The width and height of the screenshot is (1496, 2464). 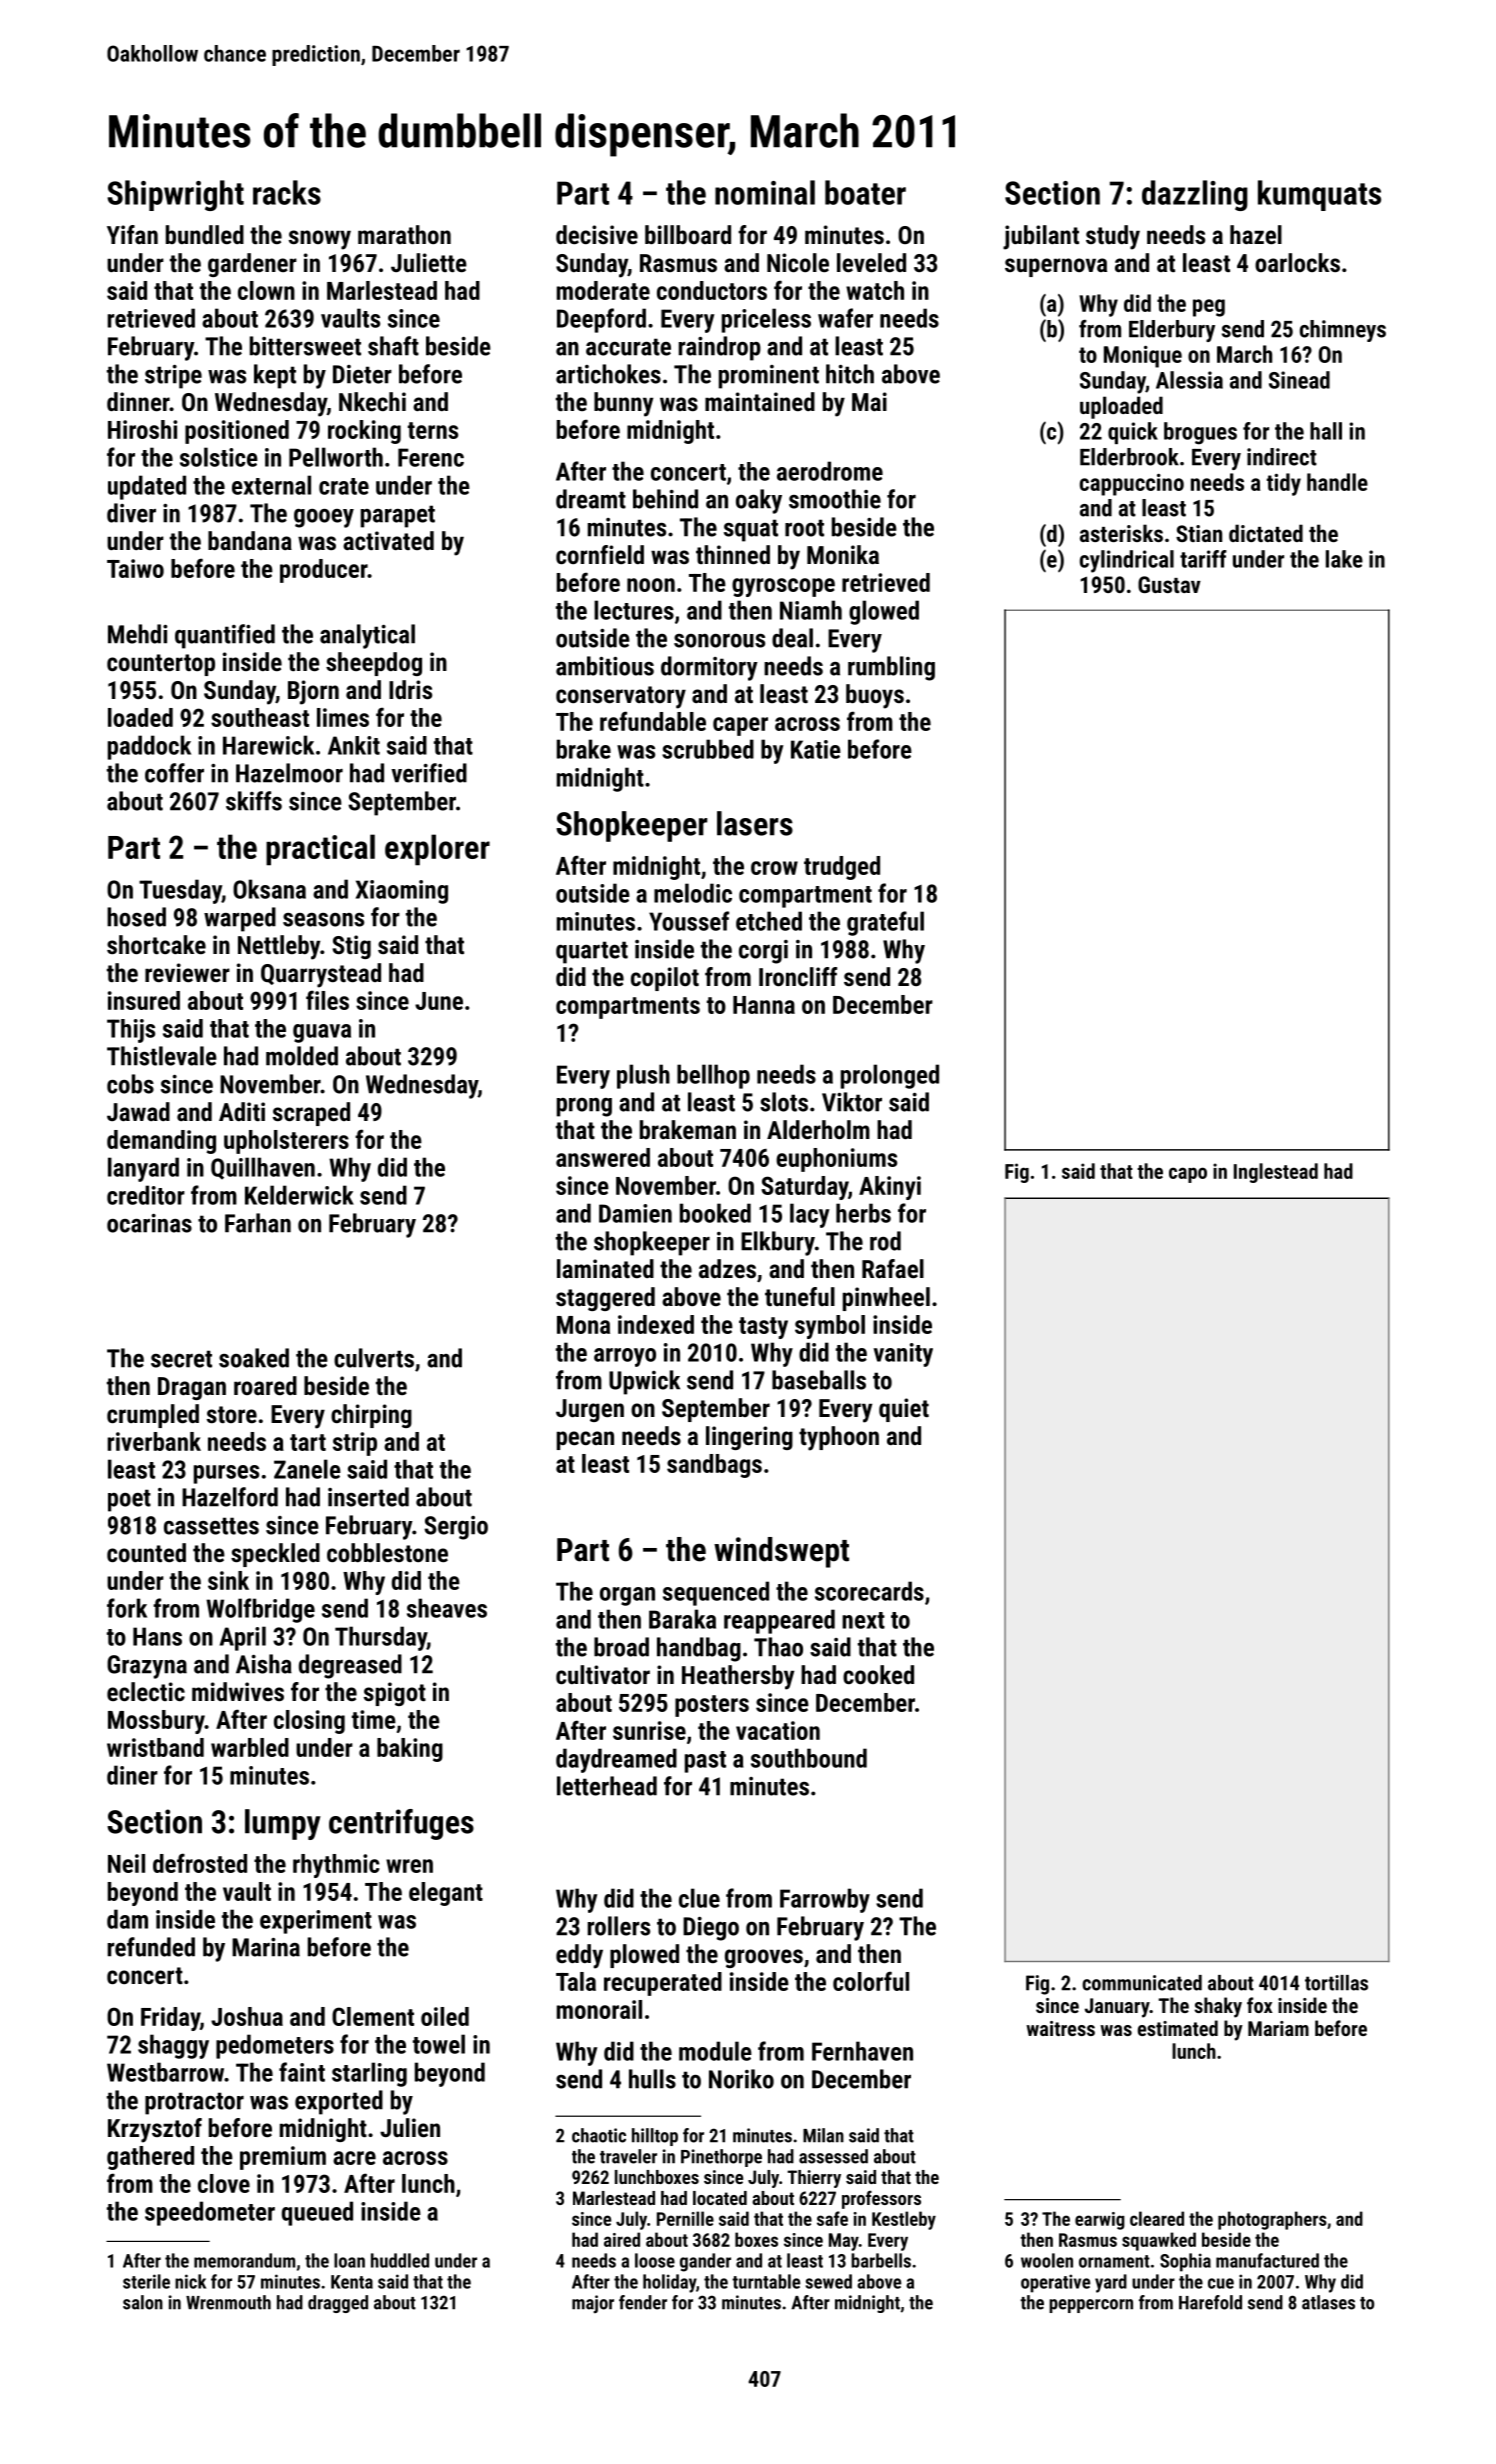 What do you see at coordinates (769, 921) in the screenshot?
I see `etched` at bounding box center [769, 921].
